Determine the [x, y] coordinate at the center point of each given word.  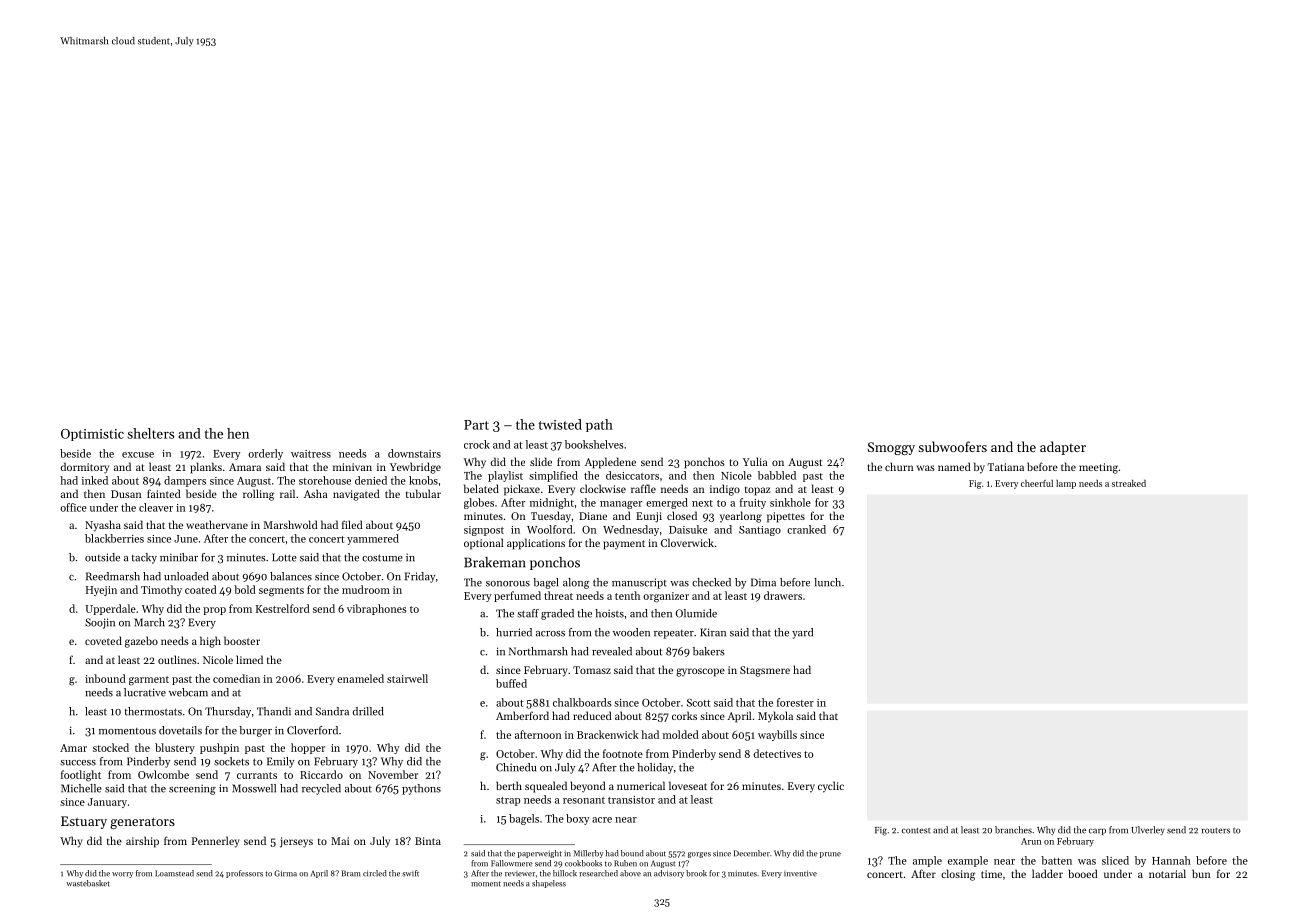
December [752, 853]
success [78, 763]
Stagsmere [765, 671]
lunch [827, 582]
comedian [236, 678]
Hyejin [101, 591]
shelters [151, 433]
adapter [1063, 448]
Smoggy [891, 448]
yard [802, 633]
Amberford [522, 715]
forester [795, 702]
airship [142, 842]
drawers [783, 595]
